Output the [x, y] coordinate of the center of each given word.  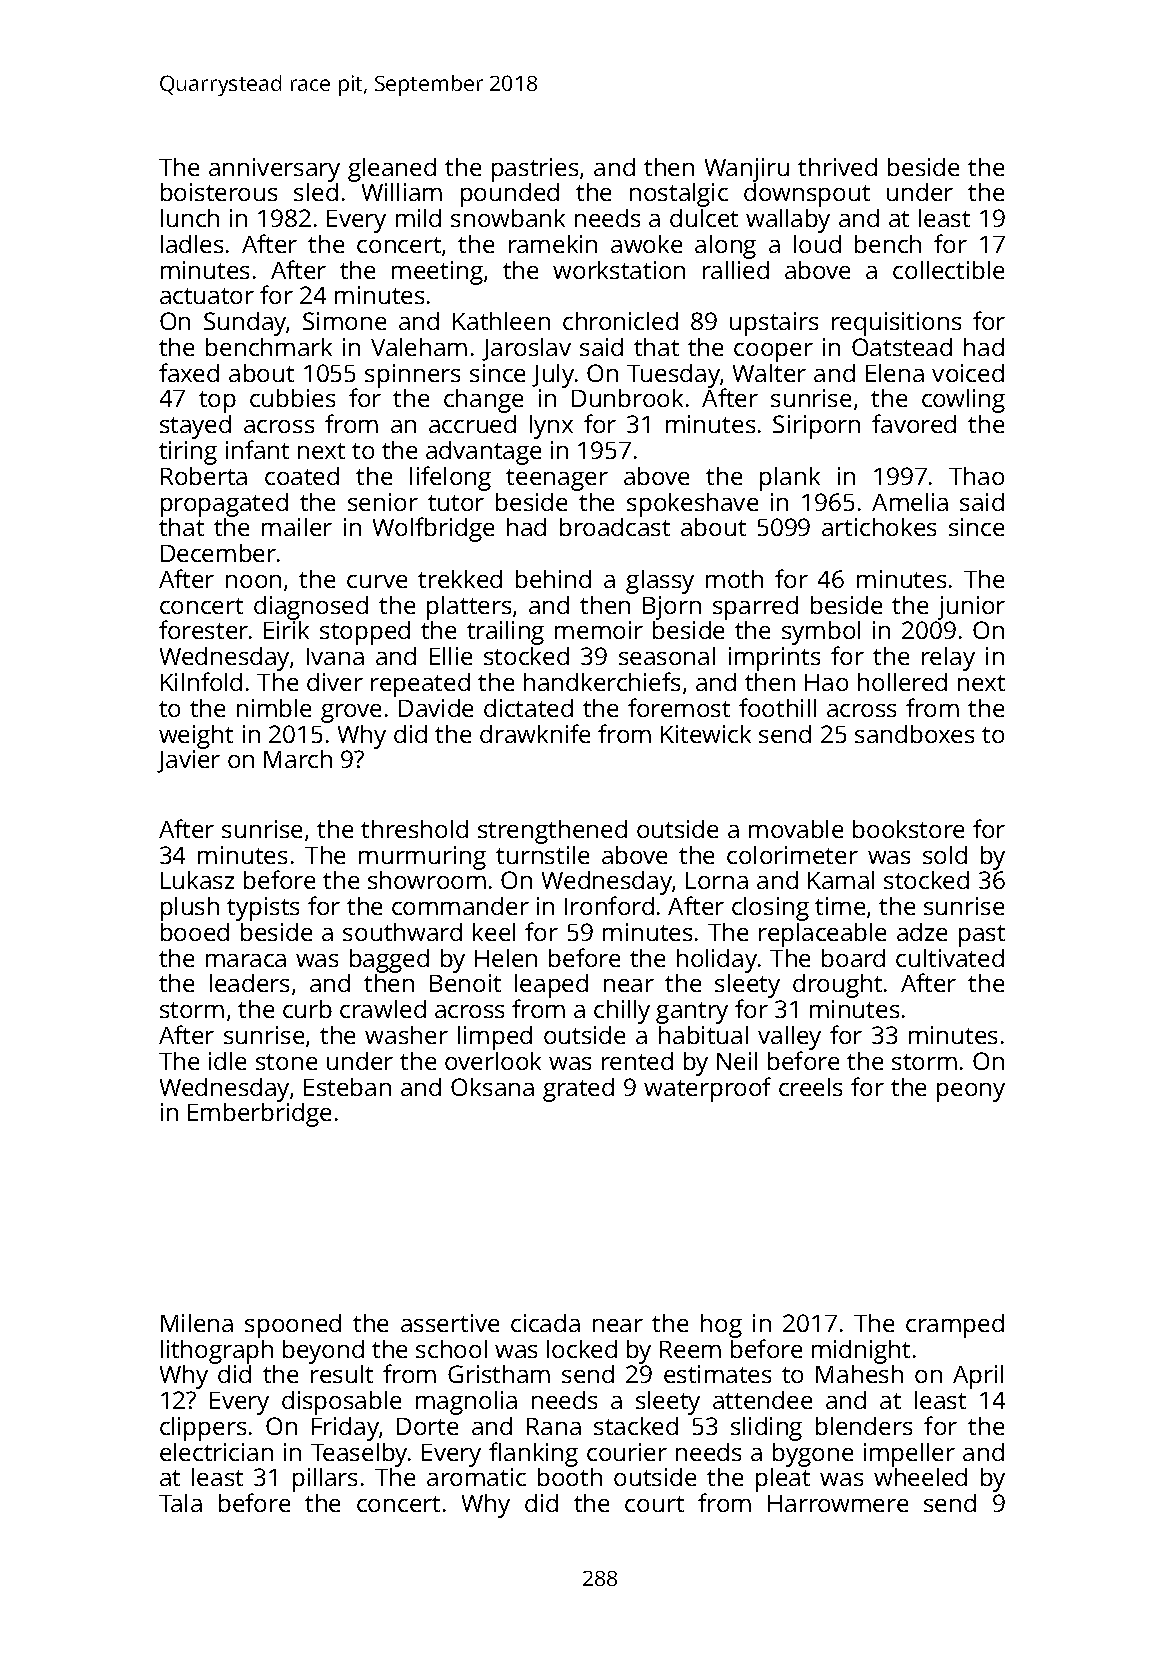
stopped [365, 633]
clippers [203, 1429]
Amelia [910, 502]
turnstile [542, 855]
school [451, 1349]
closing [770, 909]
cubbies [292, 398]
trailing [505, 633]
